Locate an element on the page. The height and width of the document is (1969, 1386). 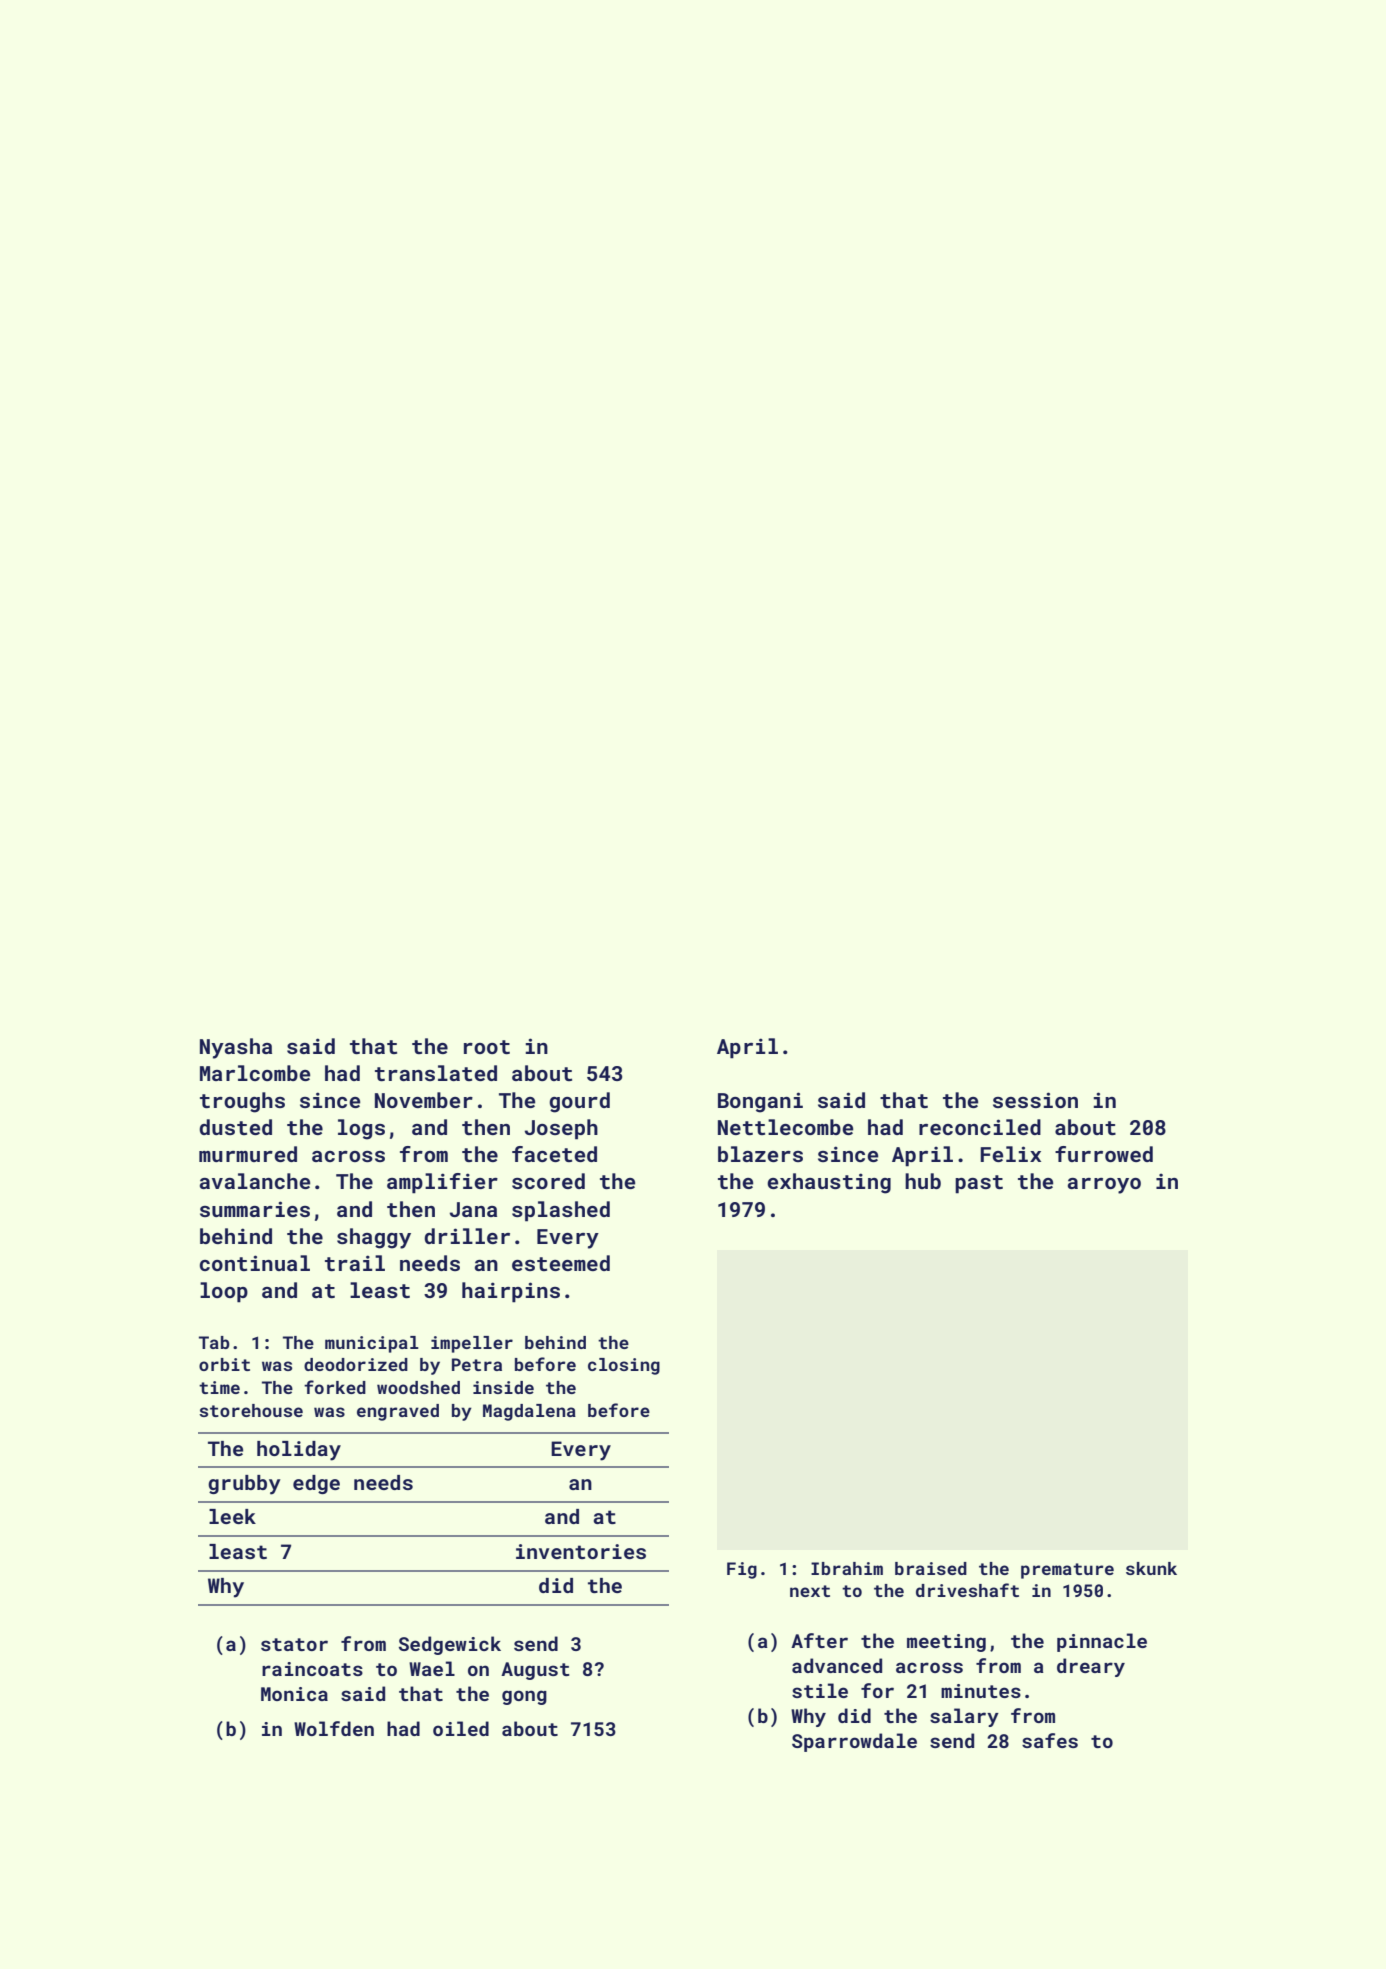
Marlcombe is located at coordinates (255, 1073).
